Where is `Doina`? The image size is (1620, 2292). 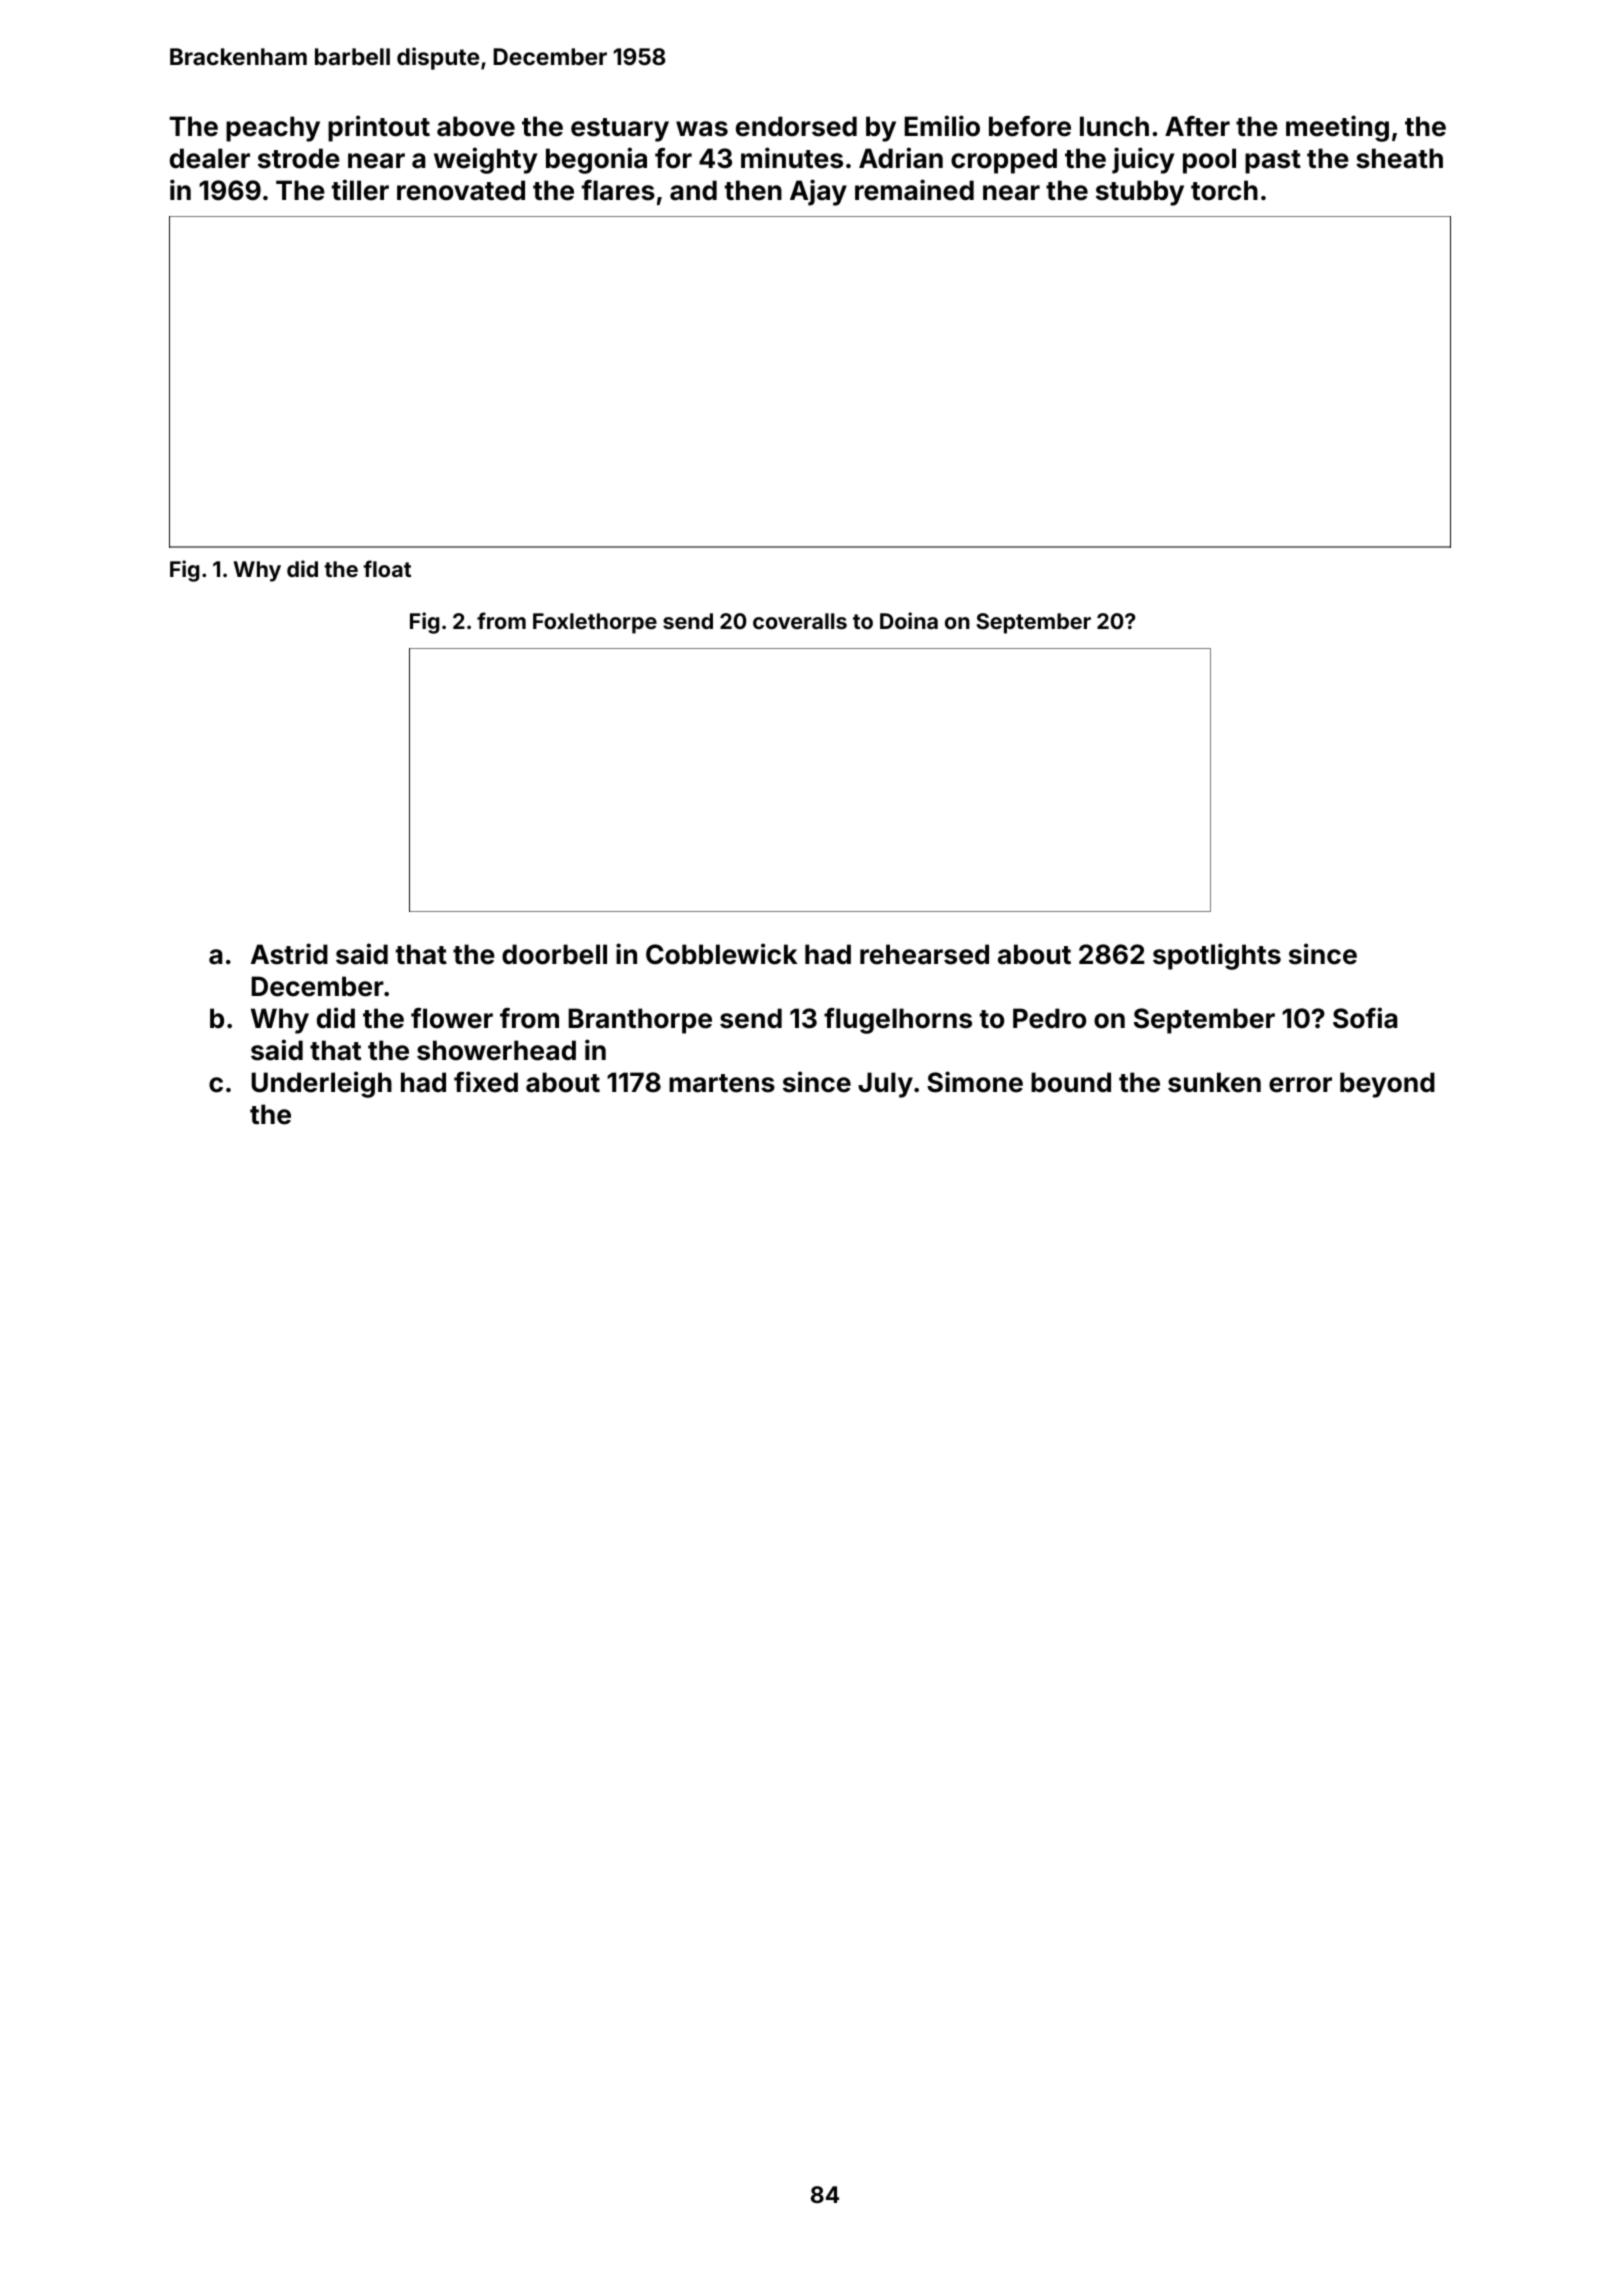 Doina is located at coordinates (909, 620).
